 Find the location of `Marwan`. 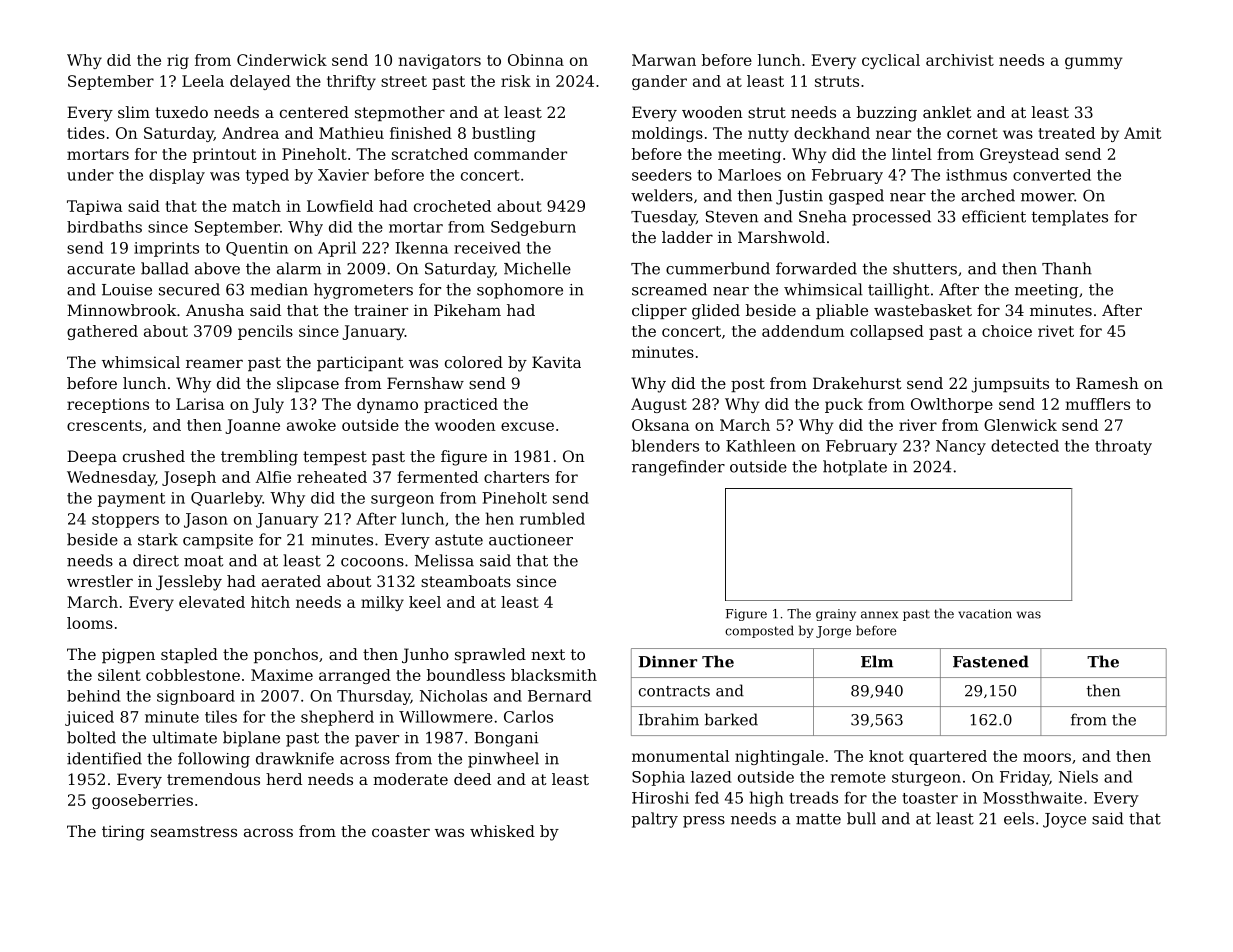

Marwan is located at coordinates (664, 60).
